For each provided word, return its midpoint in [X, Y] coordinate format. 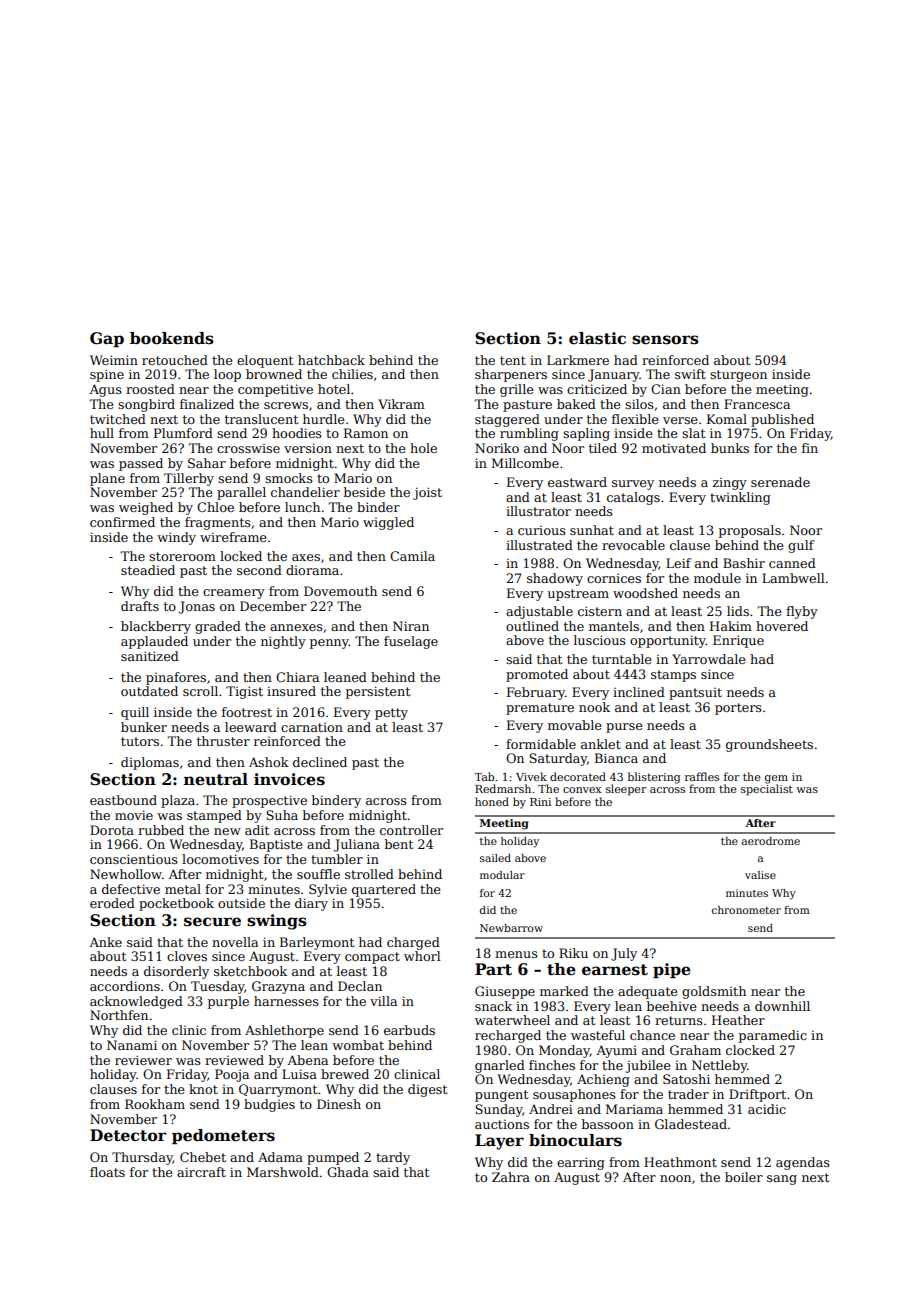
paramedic [773, 1036]
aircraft [201, 1172]
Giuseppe [505, 992]
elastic [597, 338]
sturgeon [738, 376]
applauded [154, 642]
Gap [107, 339]
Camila [412, 556]
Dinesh [339, 1104]
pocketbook [176, 904]
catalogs [633, 498]
